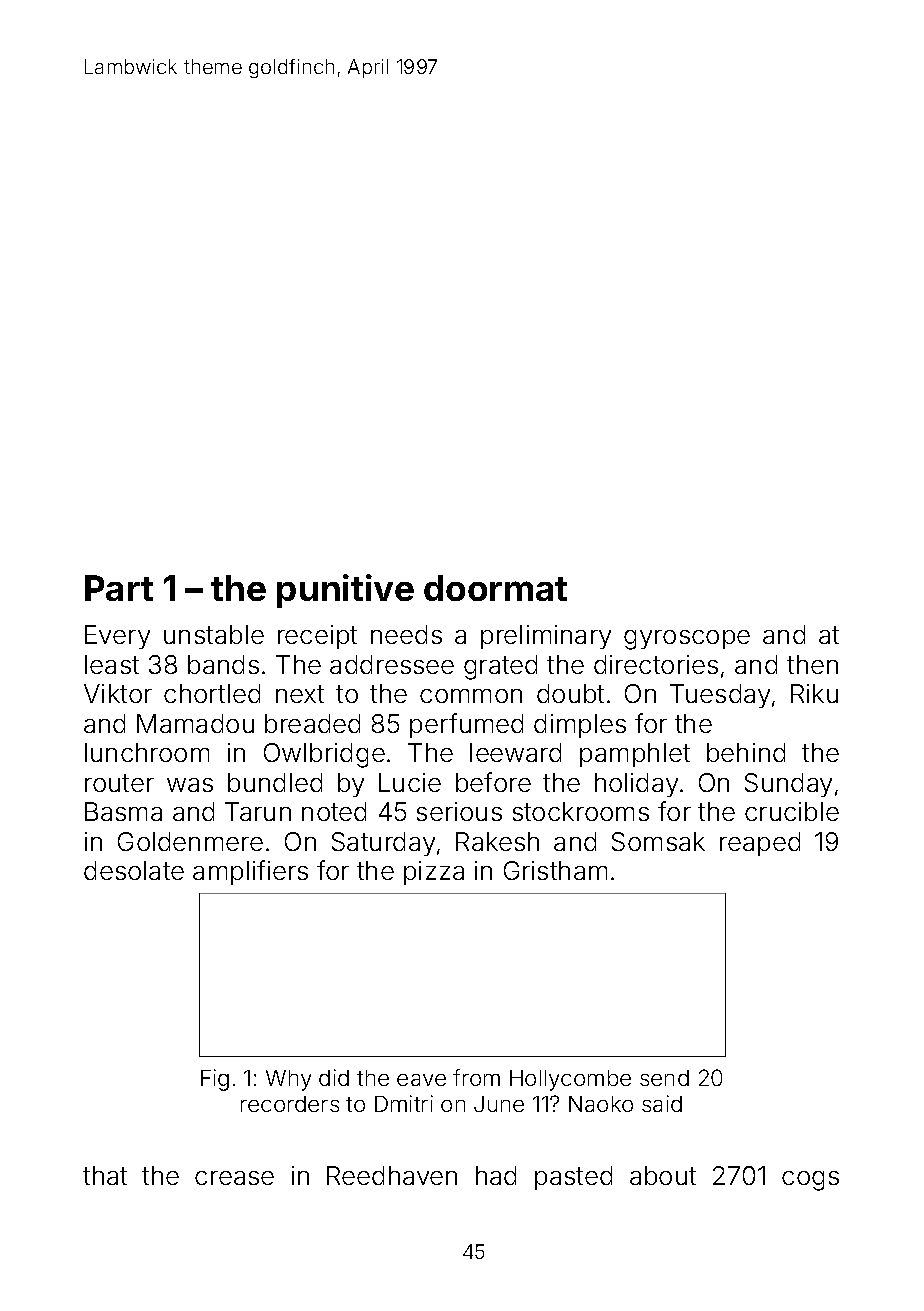 This page has width=924, height=1311. Describe the element at coordinates (105, 1175) in the page. I see `that` at that location.
